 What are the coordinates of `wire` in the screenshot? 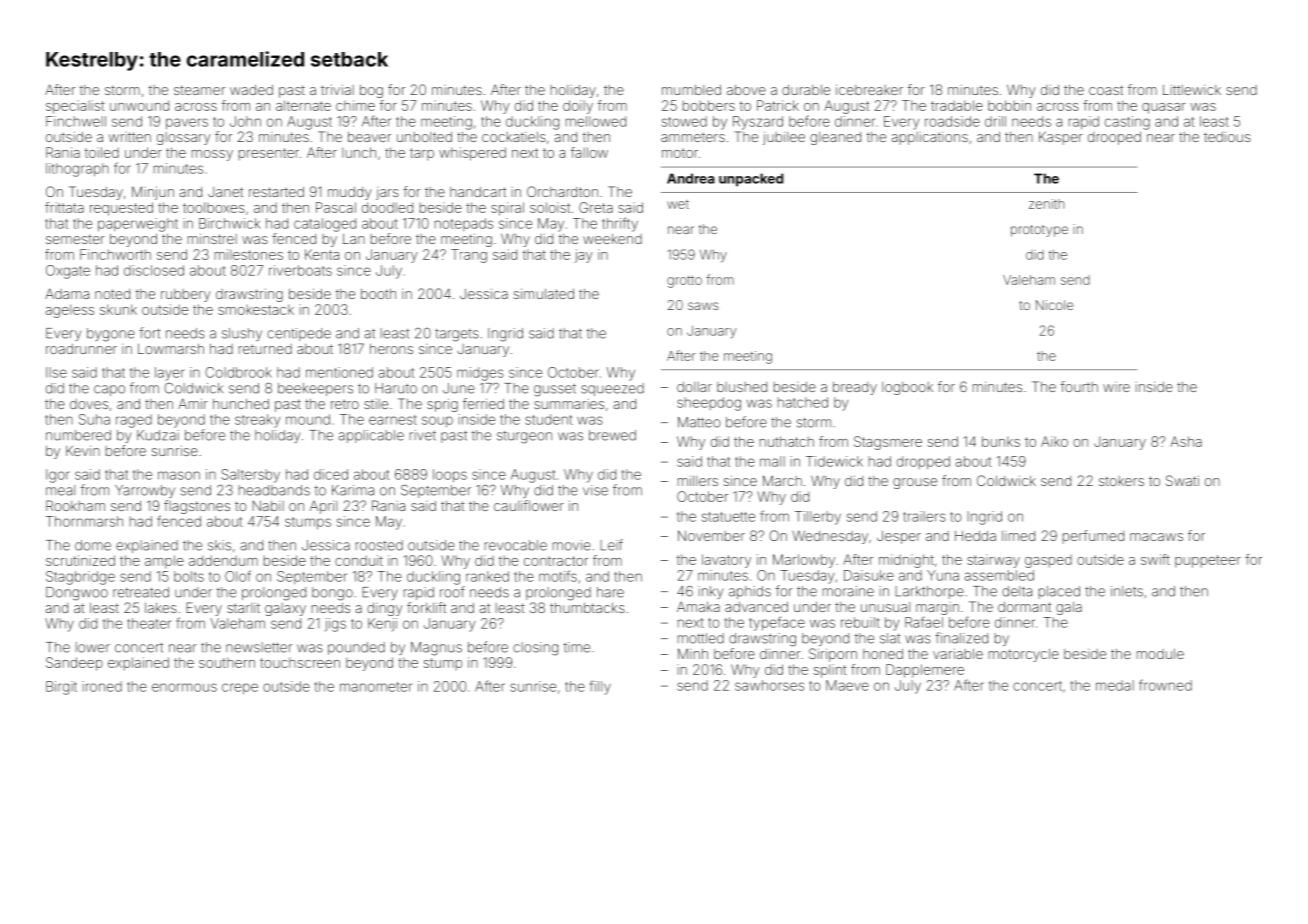 It's located at (1116, 387).
